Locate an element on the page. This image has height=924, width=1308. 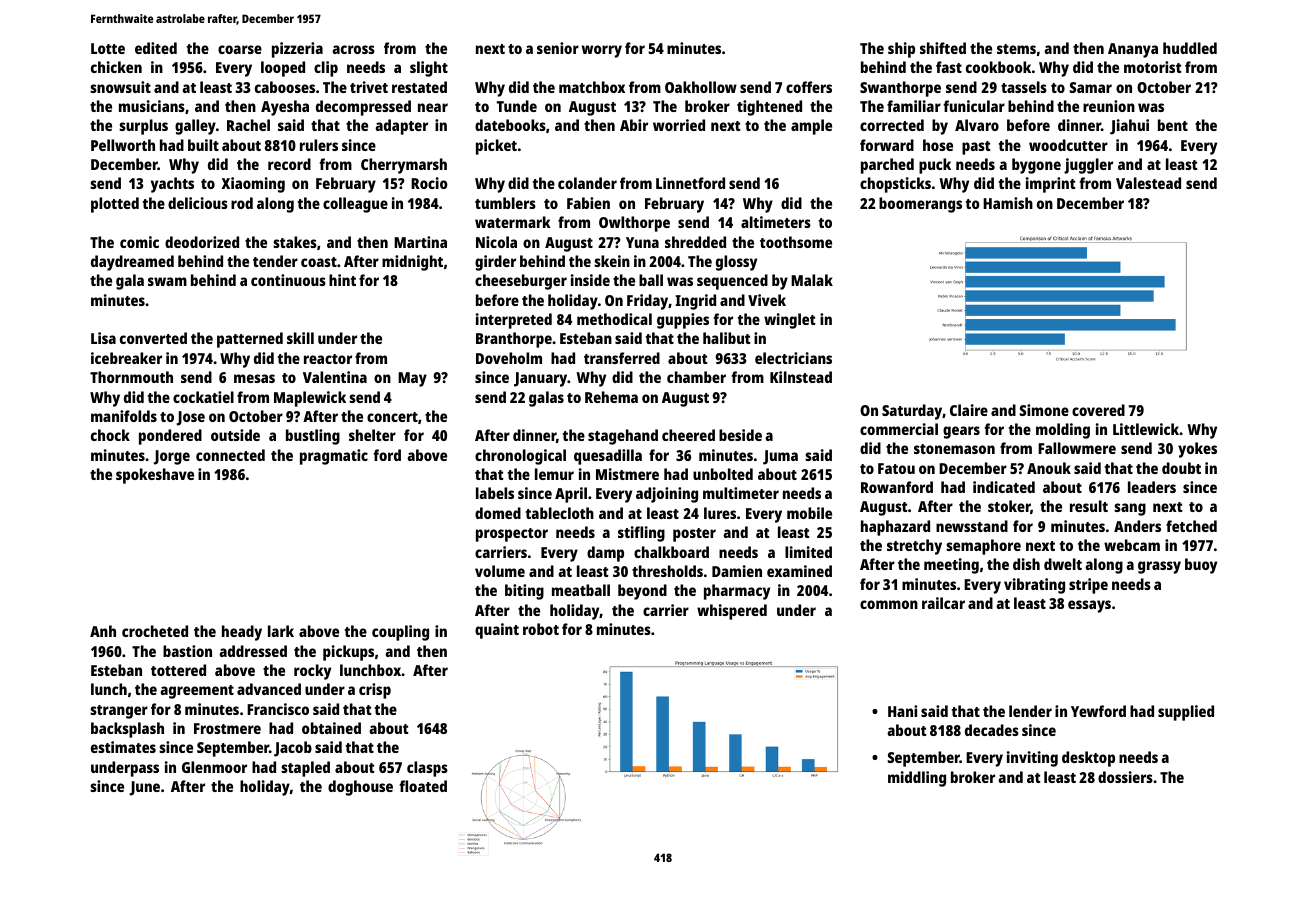
huddled is located at coordinates (1190, 48).
